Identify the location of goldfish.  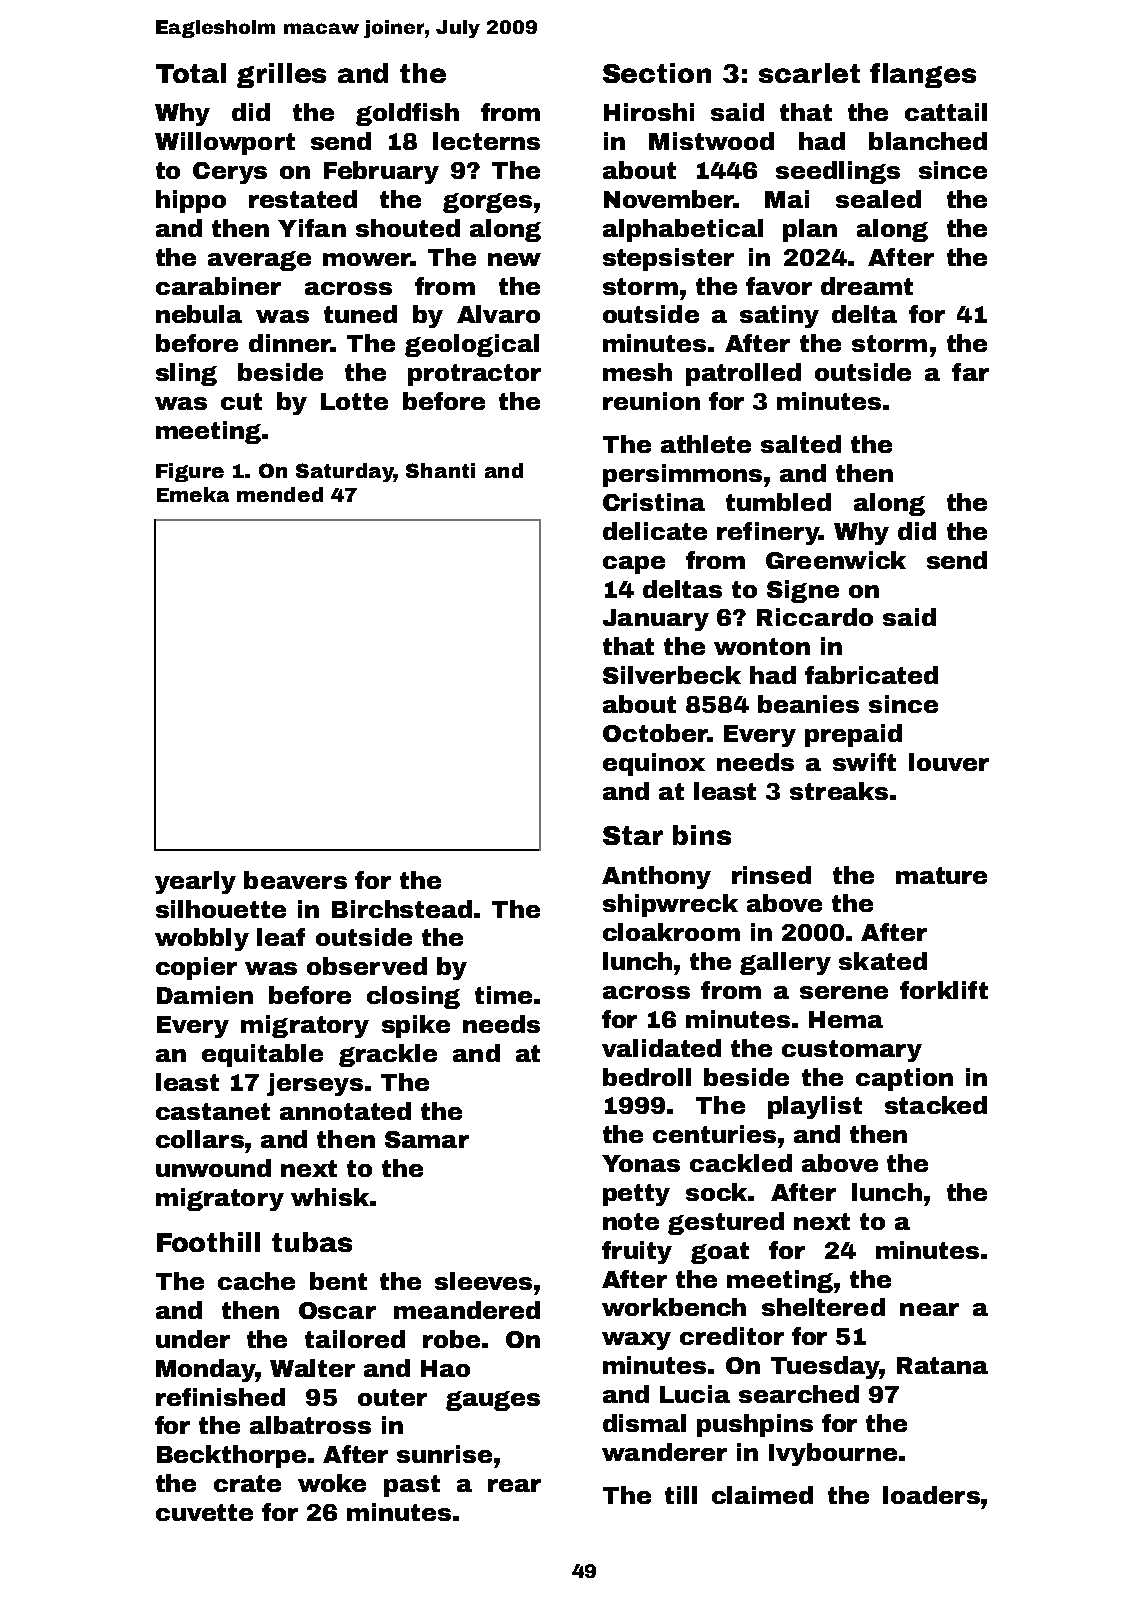
(407, 114).
